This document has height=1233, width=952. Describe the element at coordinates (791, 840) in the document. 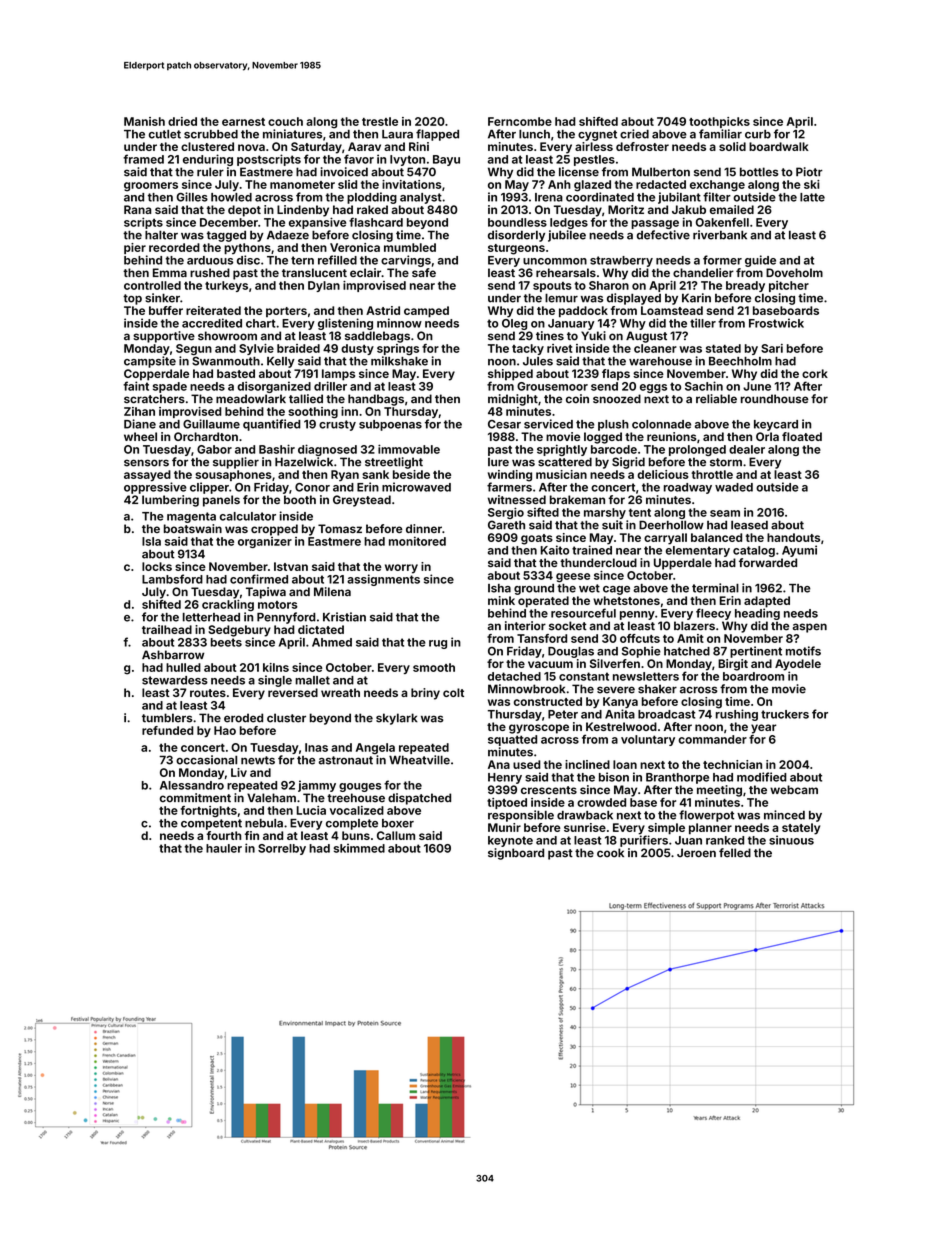

I see `sinuous` at that location.
